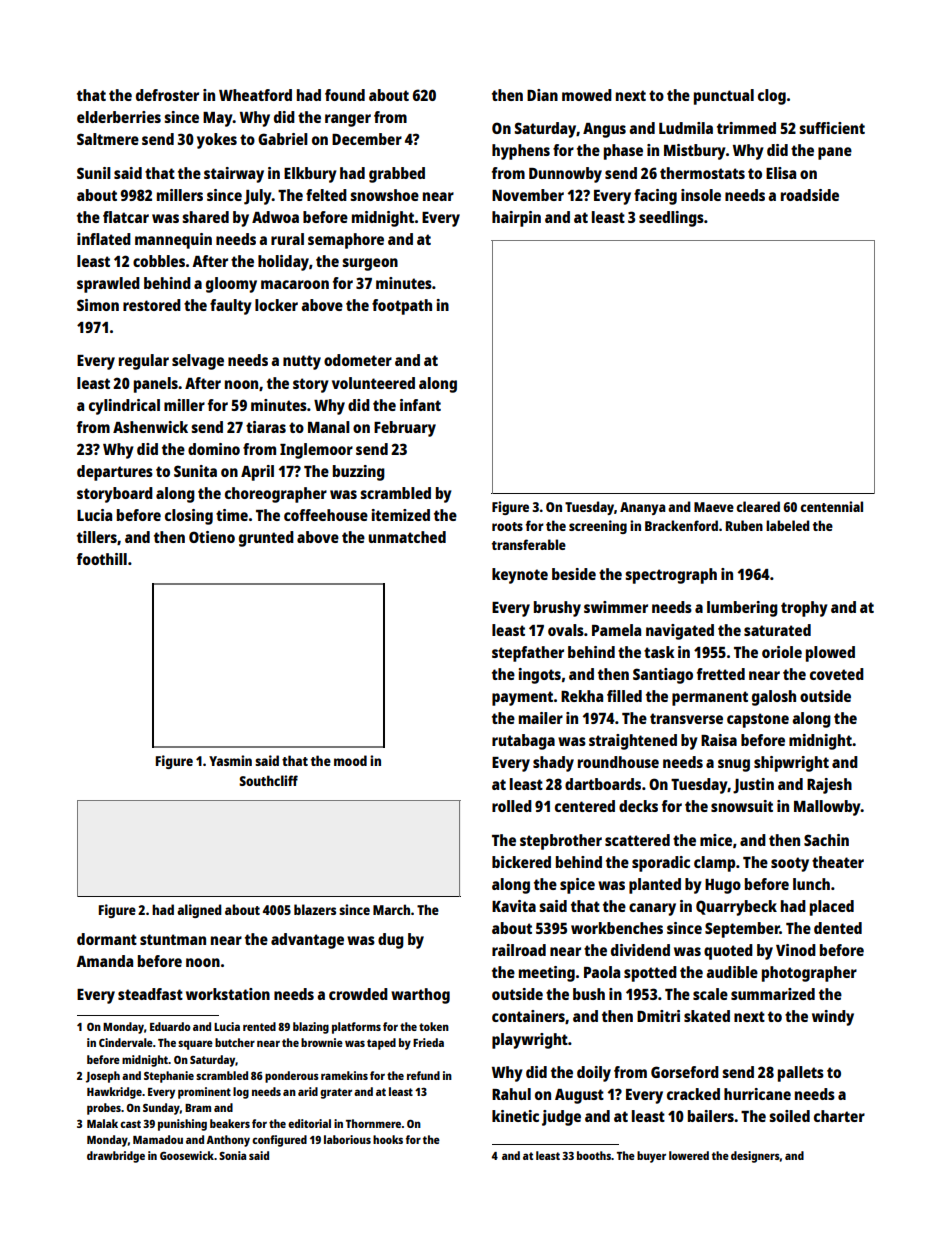 This document has width=952, height=1233. I want to click on containers, so click(528, 1016).
